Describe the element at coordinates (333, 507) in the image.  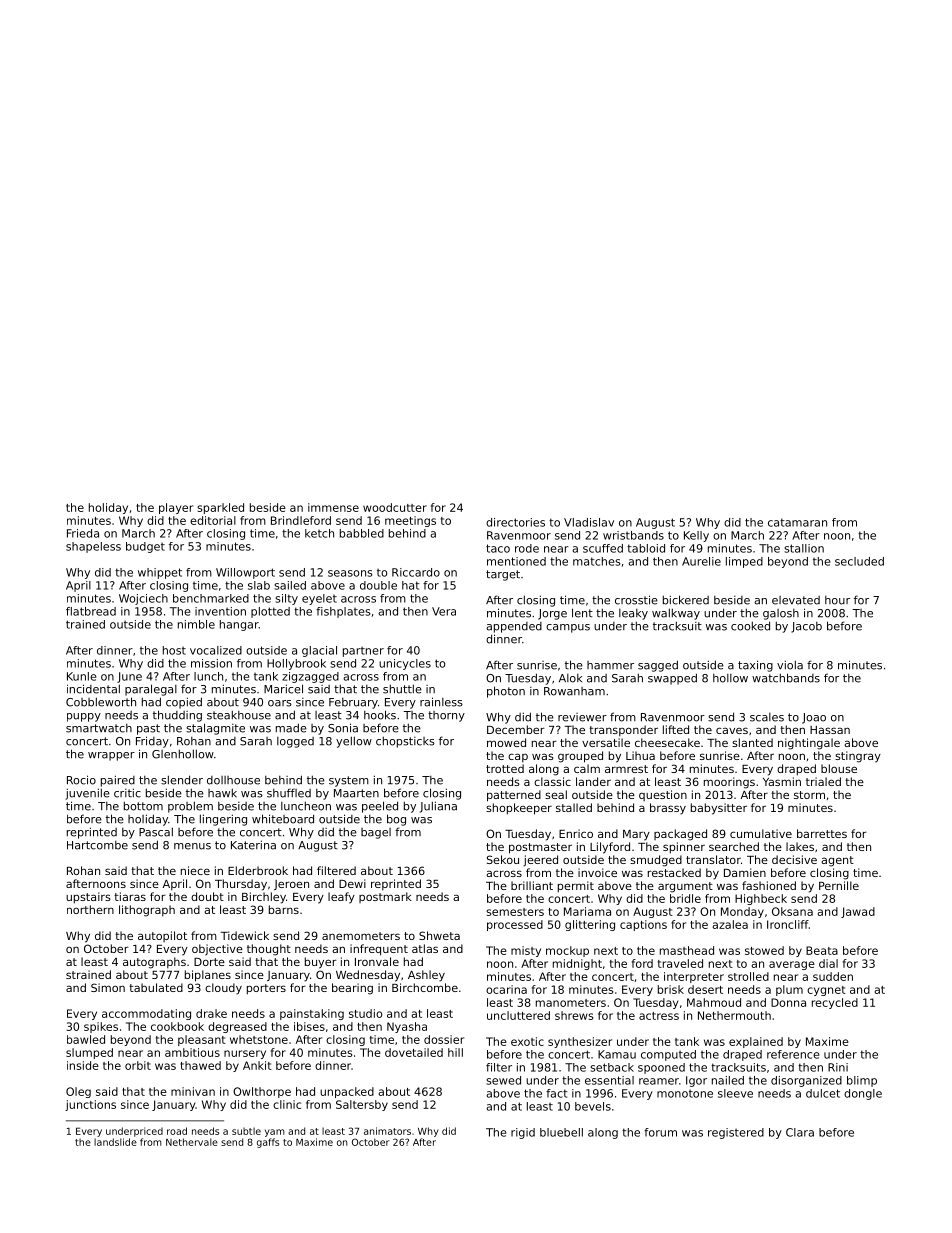
I see `immense` at that location.
